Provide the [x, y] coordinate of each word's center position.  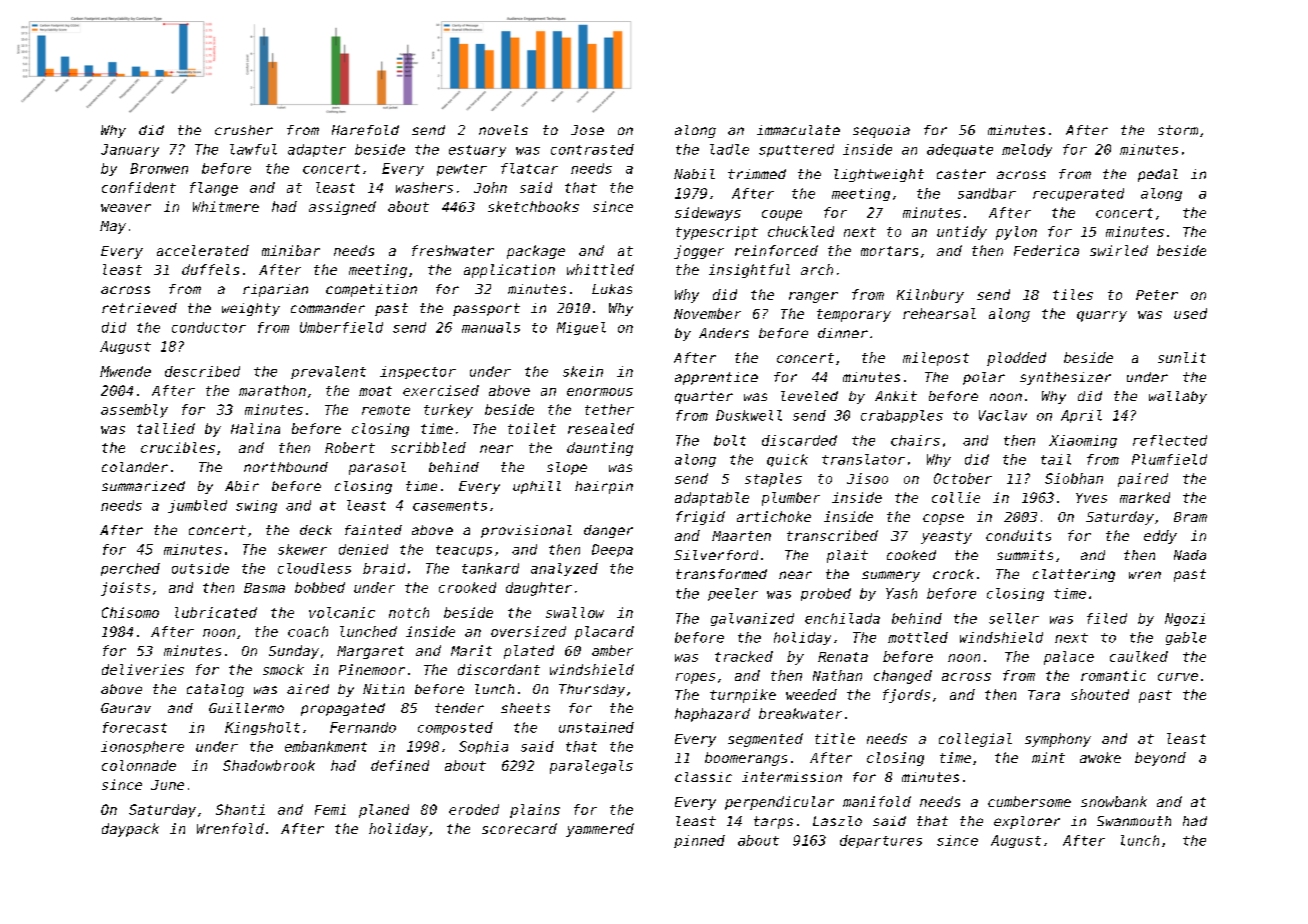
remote [386, 410]
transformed [721, 574]
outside [200, 568]
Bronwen [159, 168]
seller [1014, 618]
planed [384, 811]
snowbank [1114, 801]
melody [1027, 150]
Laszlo [837, 821]
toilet [532, 428]
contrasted [592, 149]
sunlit [1182, 357]
